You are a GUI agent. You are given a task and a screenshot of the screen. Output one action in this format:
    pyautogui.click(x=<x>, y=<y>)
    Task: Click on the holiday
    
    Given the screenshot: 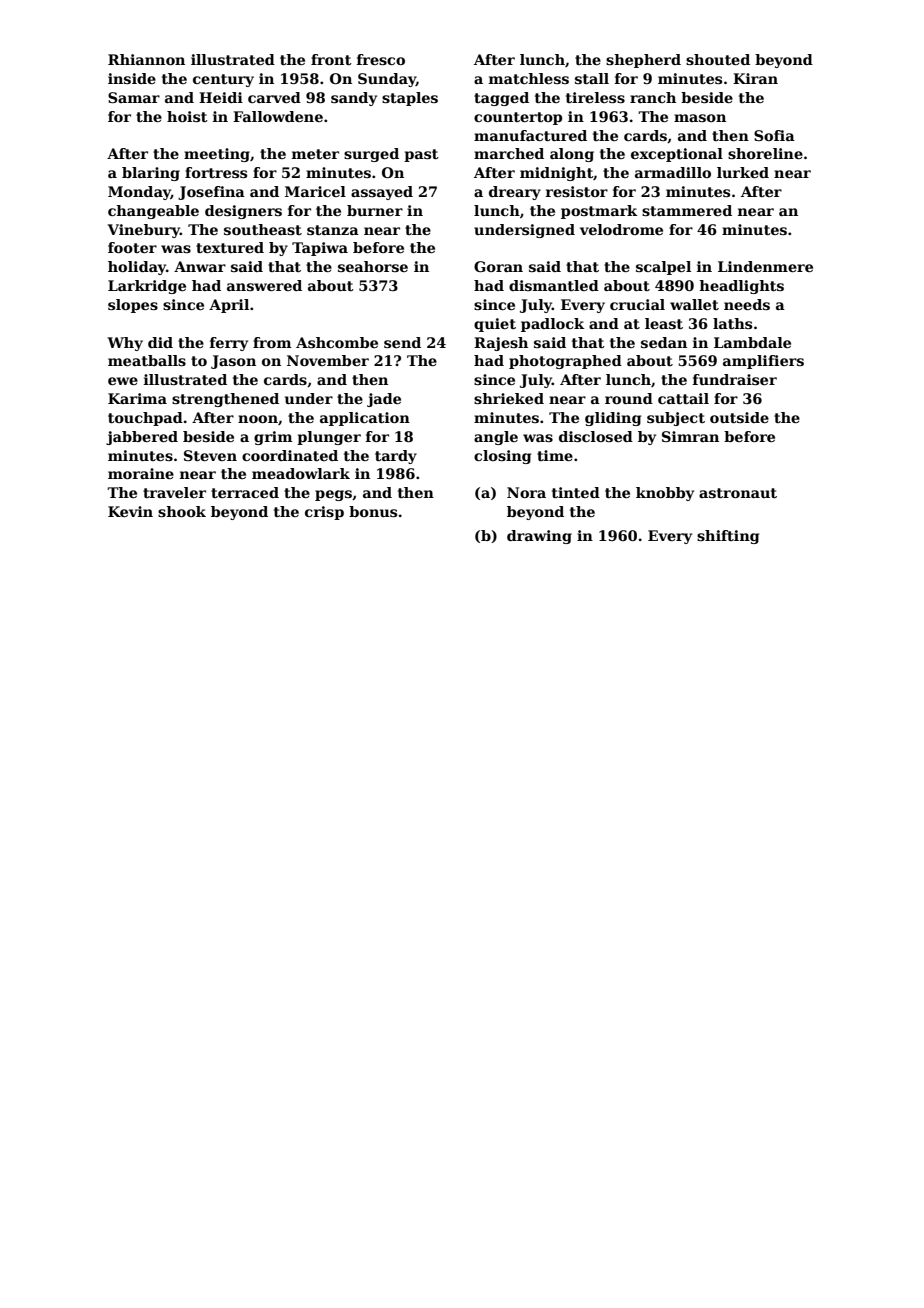 What is the action you would take?
    pyautogui.click(x=137, y=268)
